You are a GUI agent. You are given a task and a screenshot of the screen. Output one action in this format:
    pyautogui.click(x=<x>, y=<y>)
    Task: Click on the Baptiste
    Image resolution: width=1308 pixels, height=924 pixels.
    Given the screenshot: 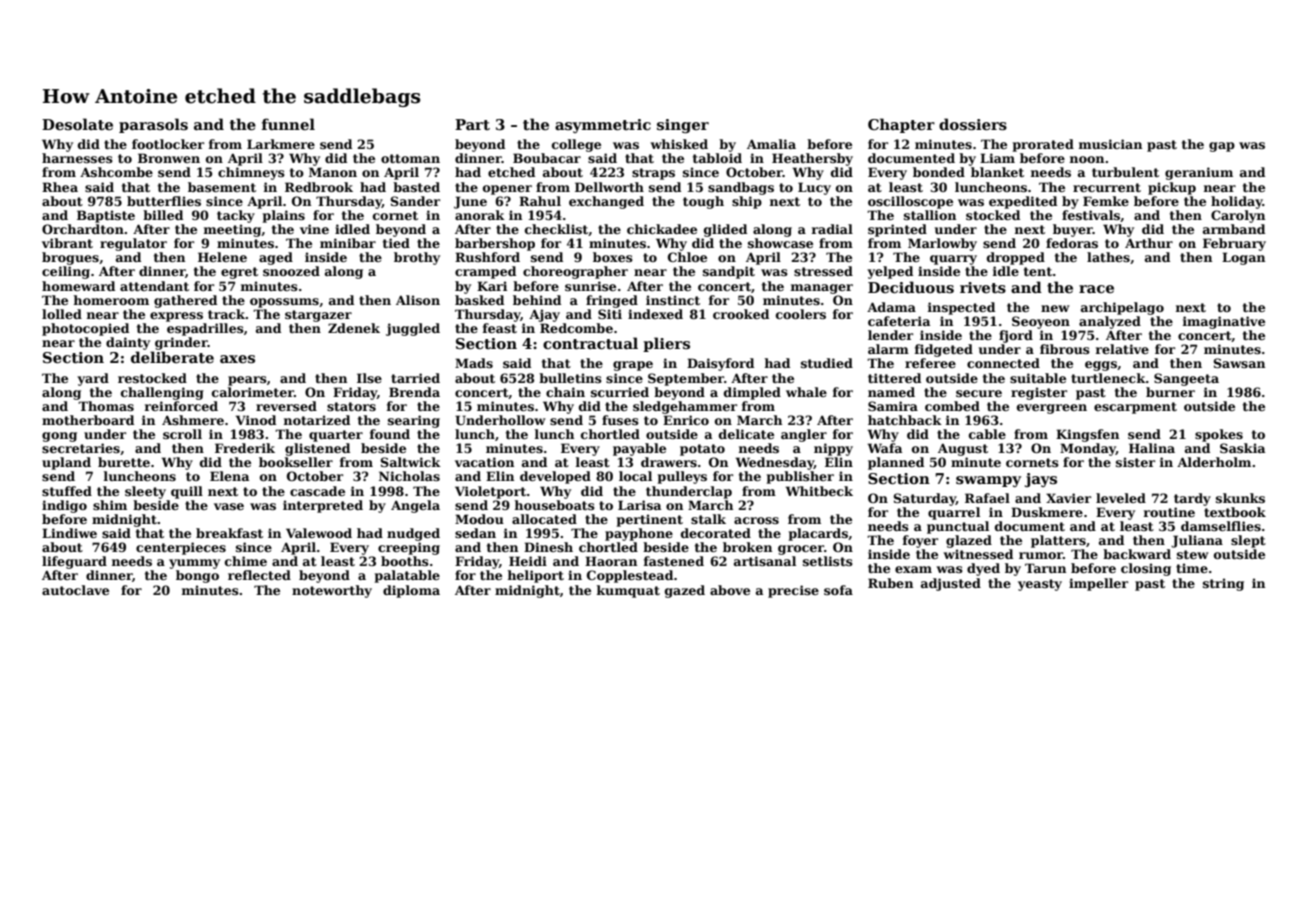 What is the action you would take?
    pyautogui.click(x=106, y=216)
